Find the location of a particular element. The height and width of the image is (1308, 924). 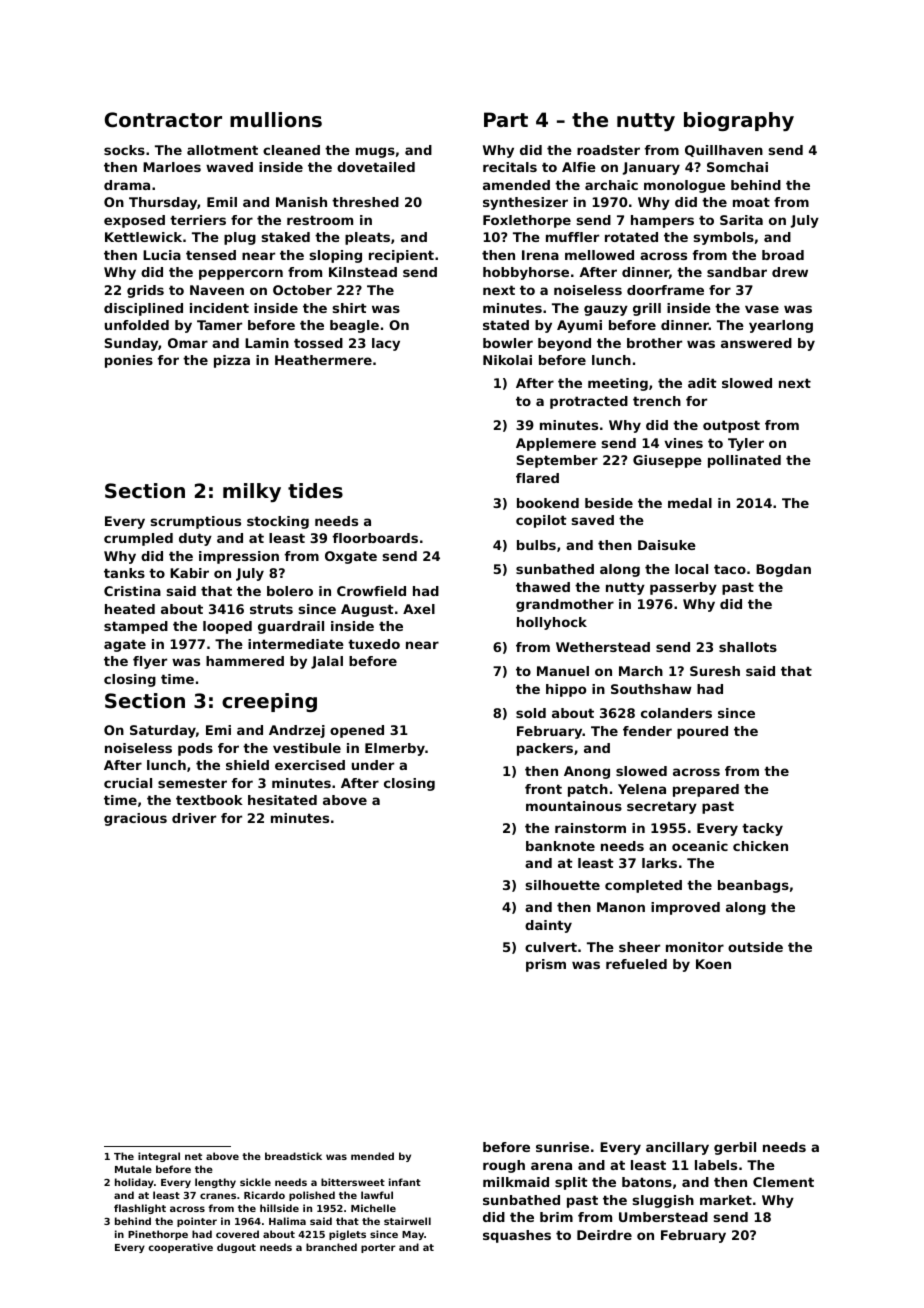

Manuel is located at coordinates (563, 671).
